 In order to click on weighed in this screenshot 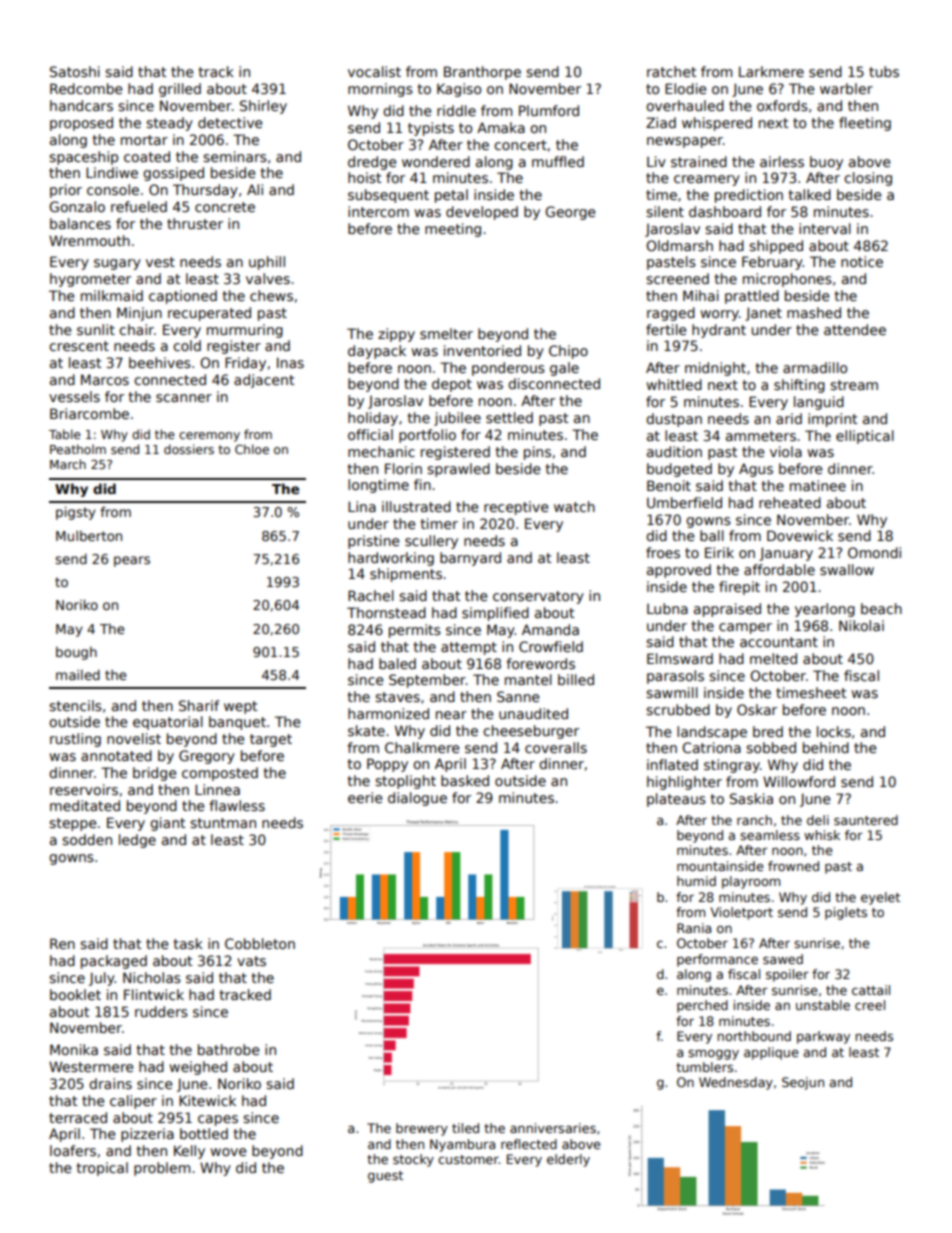, I will do `click(198, 1068)`.
